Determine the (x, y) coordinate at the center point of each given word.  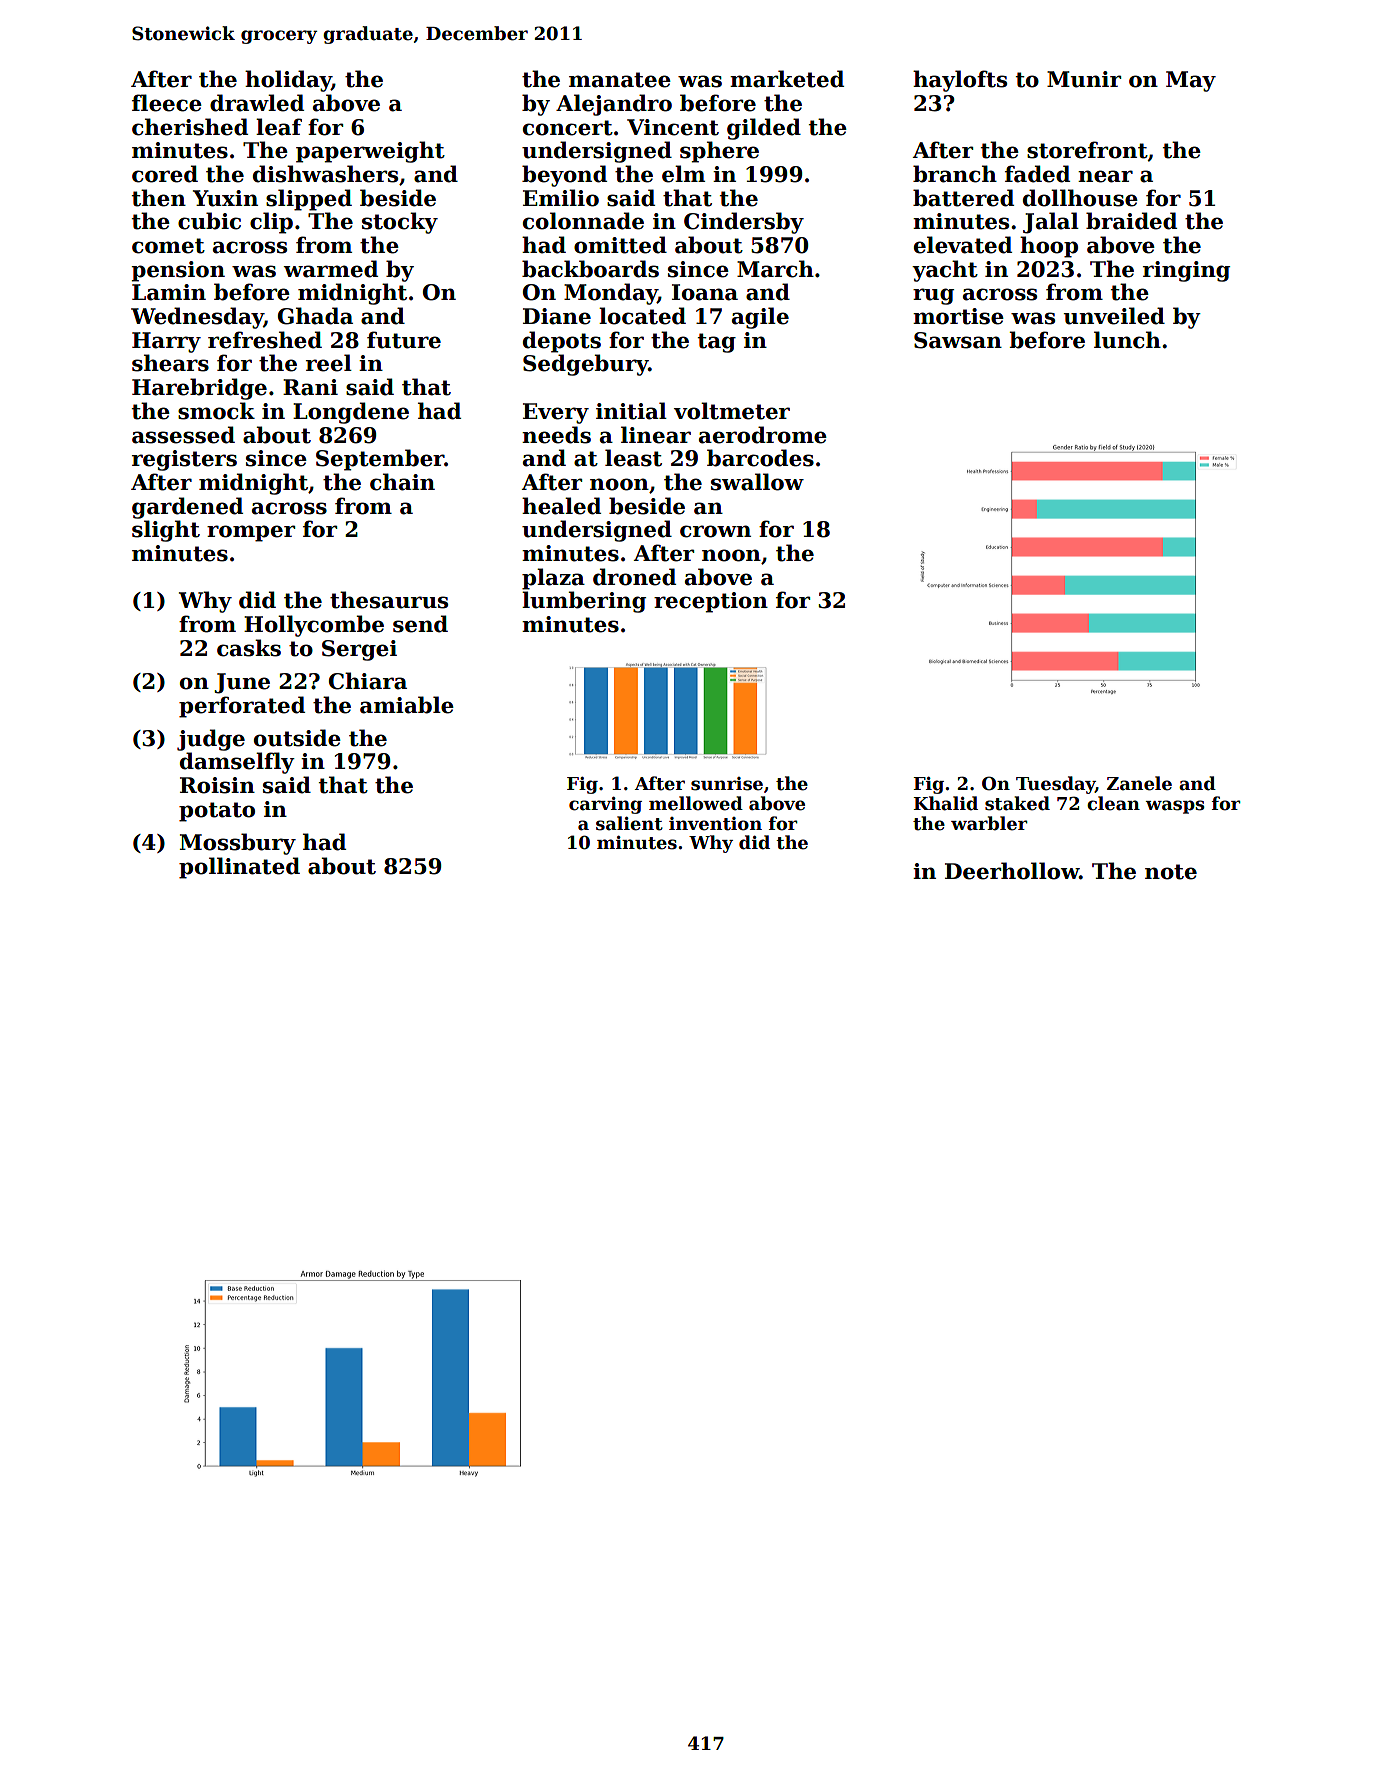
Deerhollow (1012, 871)
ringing (1186, 271)
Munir (1084, 79)
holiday (288, 81)
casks (249, 648)
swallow (757, 482)
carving (605, 805)
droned (634, 577)
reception (711, 602)
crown (715, 531)
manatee (620, 80)
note (1171, 872)
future (404, 340)
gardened (187, 508)
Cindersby (744, 223)
